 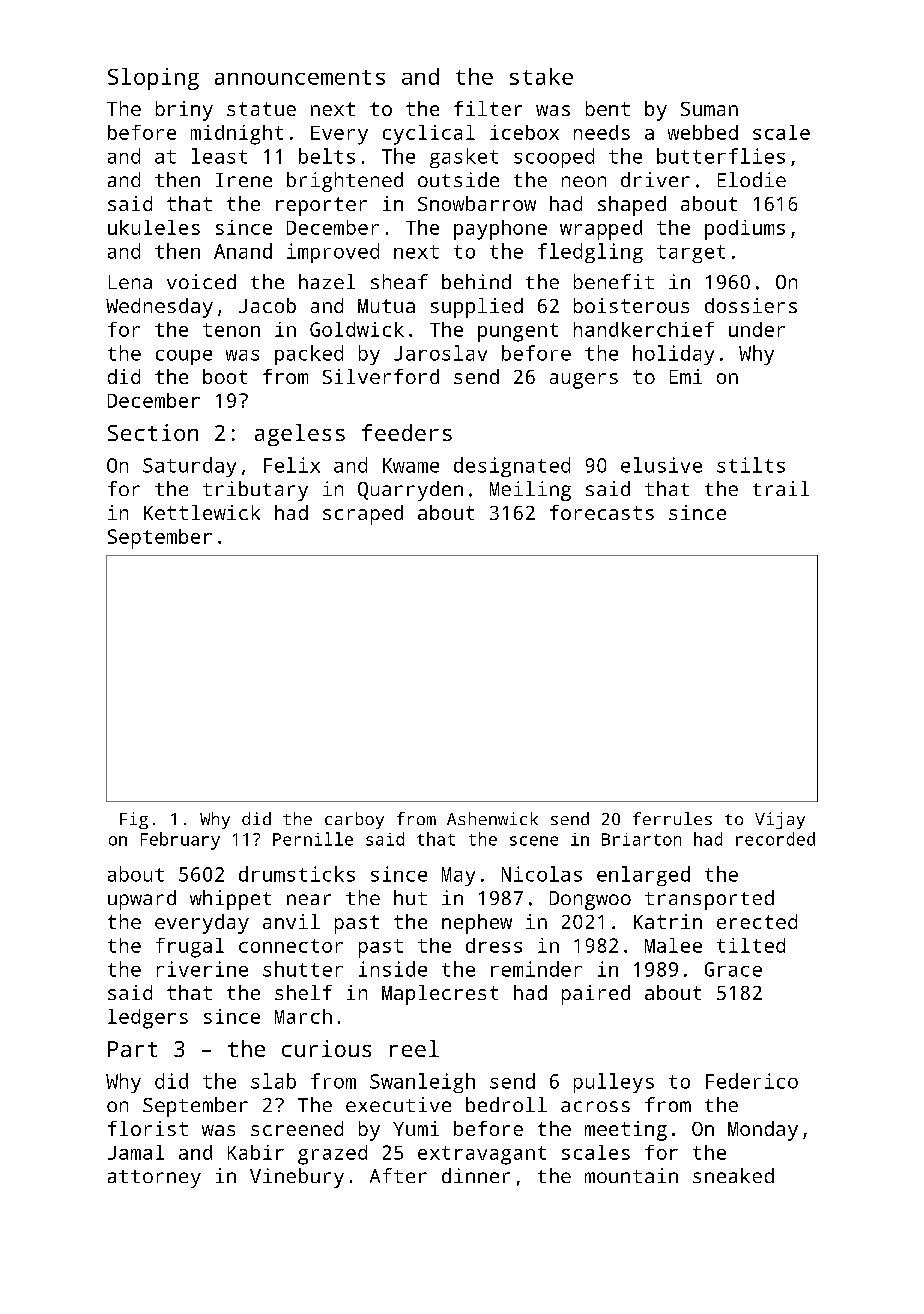 What do you see at coordinates (709, 109) in the document?
I see `Suman` at bounding box center [709, 109].
